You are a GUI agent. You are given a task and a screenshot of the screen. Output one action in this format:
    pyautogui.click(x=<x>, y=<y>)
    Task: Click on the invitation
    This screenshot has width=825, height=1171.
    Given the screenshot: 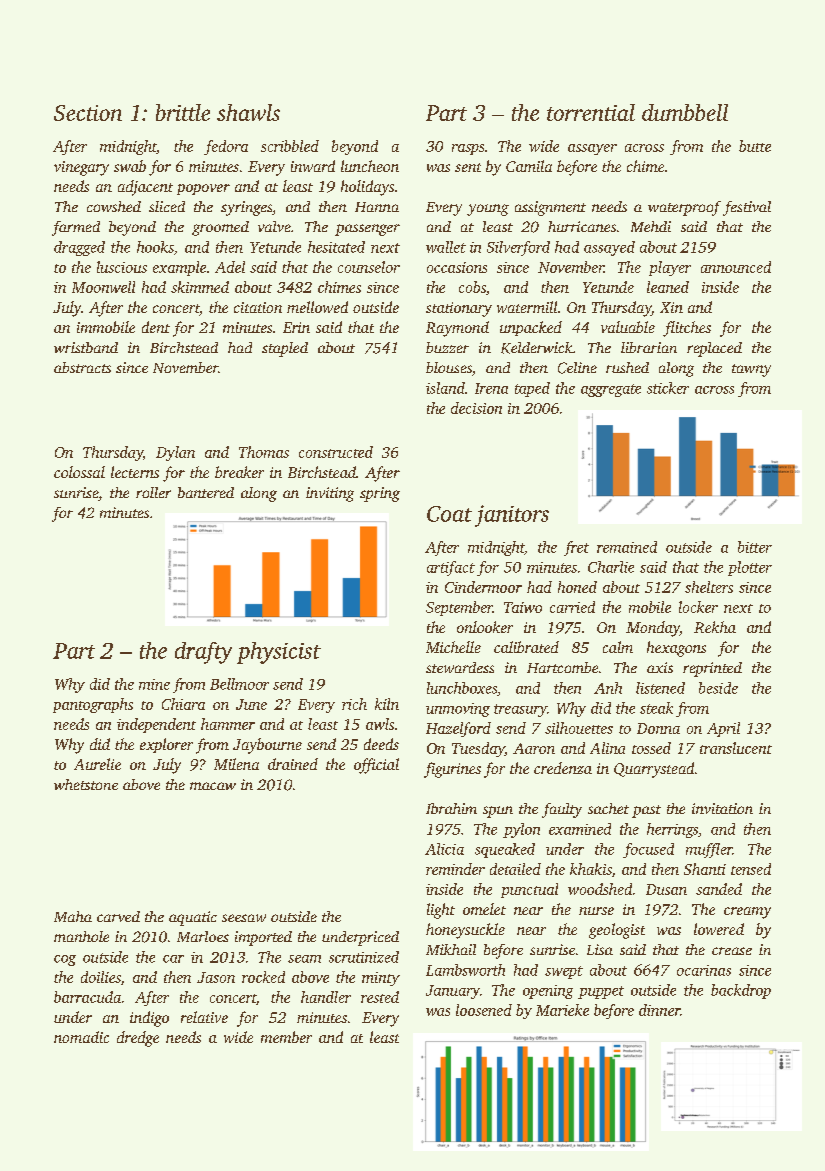 What is the action you would take?
    pyautogui.click(x=722, y=808)
